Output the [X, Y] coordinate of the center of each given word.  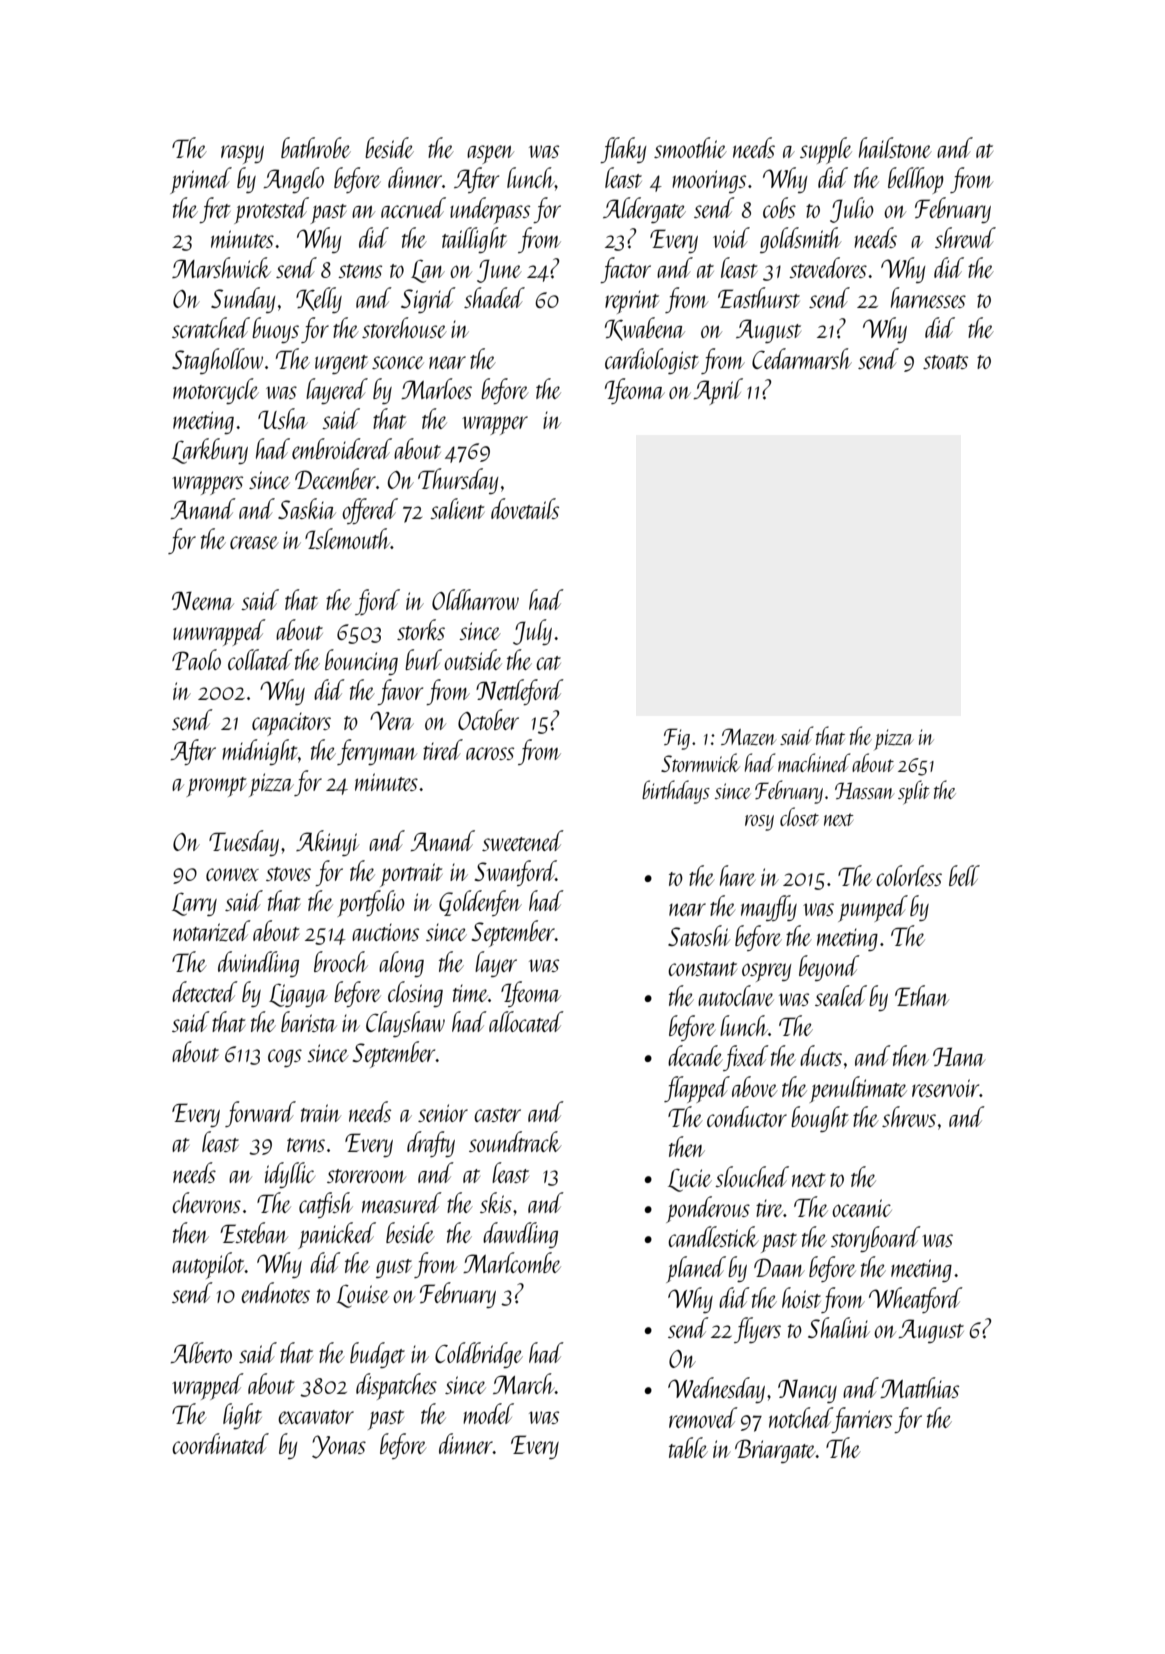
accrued [413, 207]
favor [400, 692]
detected [205, 991]
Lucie [690, 1180]
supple [826, 150]
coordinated [220, 1443]
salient [457, 508]
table [688, 1447]
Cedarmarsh [802, 358]
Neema [203, 600]
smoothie [690, 147]
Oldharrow [475, 599]
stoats [945, 362]
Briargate [775, 1451]
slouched [752, 1176]
